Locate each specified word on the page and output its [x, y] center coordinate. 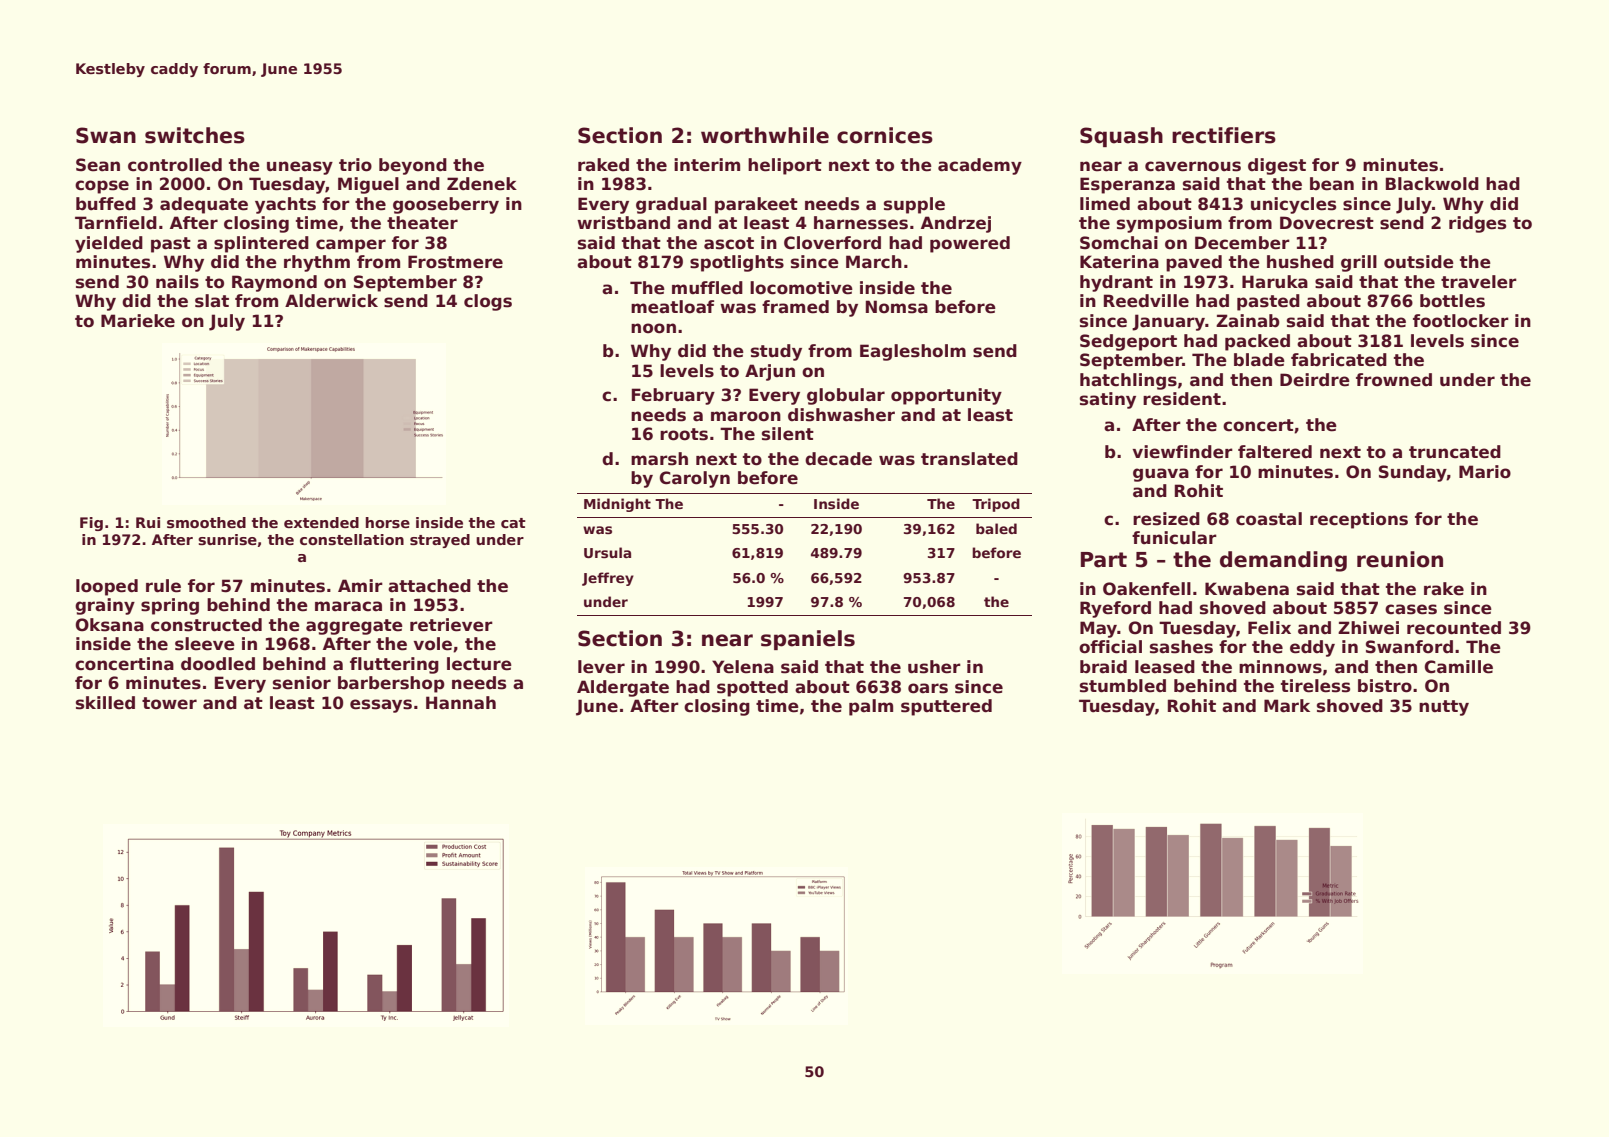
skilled [105, 703]
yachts [285, 205]
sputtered [946, 707]
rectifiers [1224, 135]
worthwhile [765, 135]
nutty [1444, 708]
